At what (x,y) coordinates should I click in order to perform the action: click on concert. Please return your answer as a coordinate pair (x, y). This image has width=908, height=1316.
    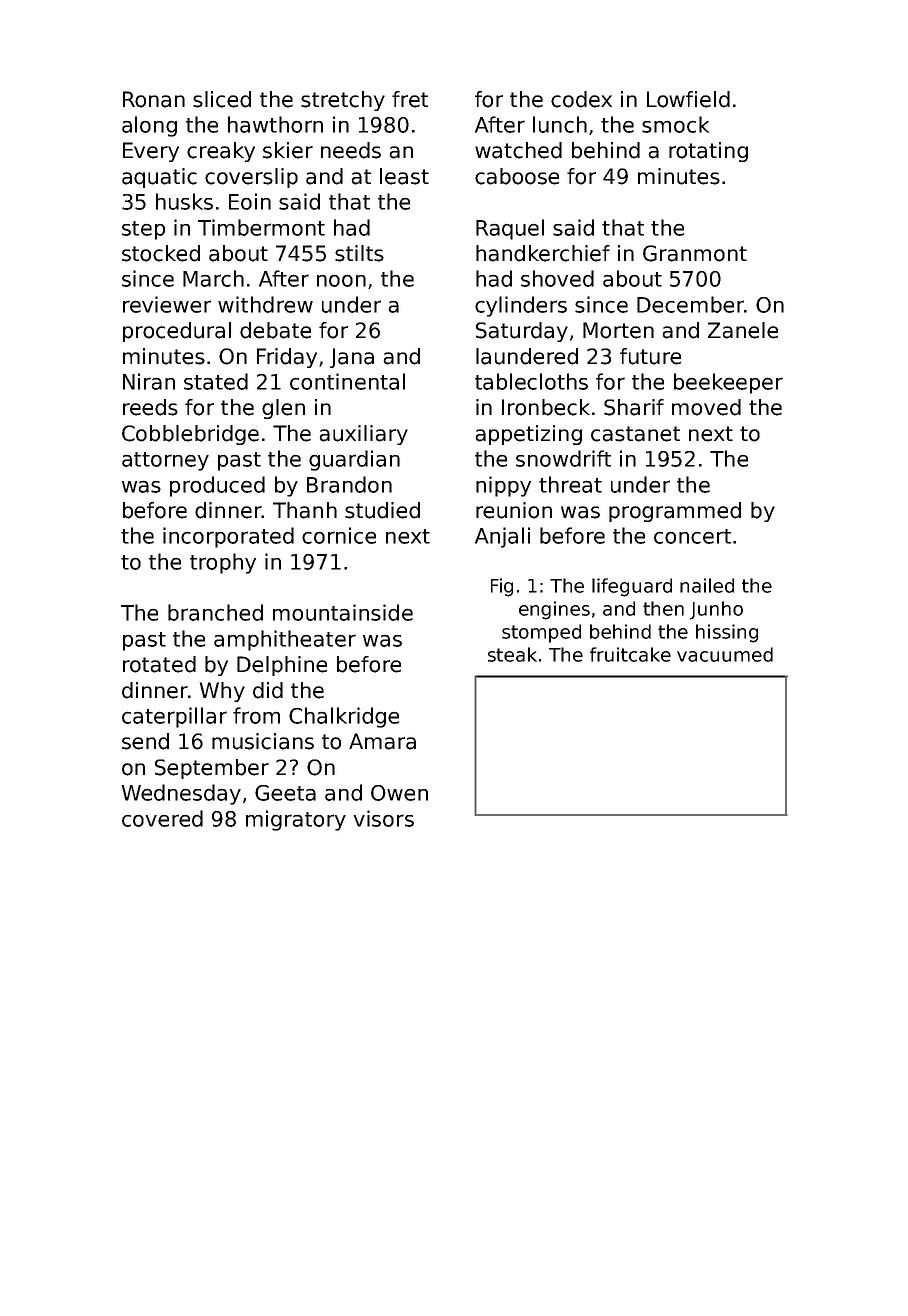
    Looking at the image, I should click on (692, 536).
